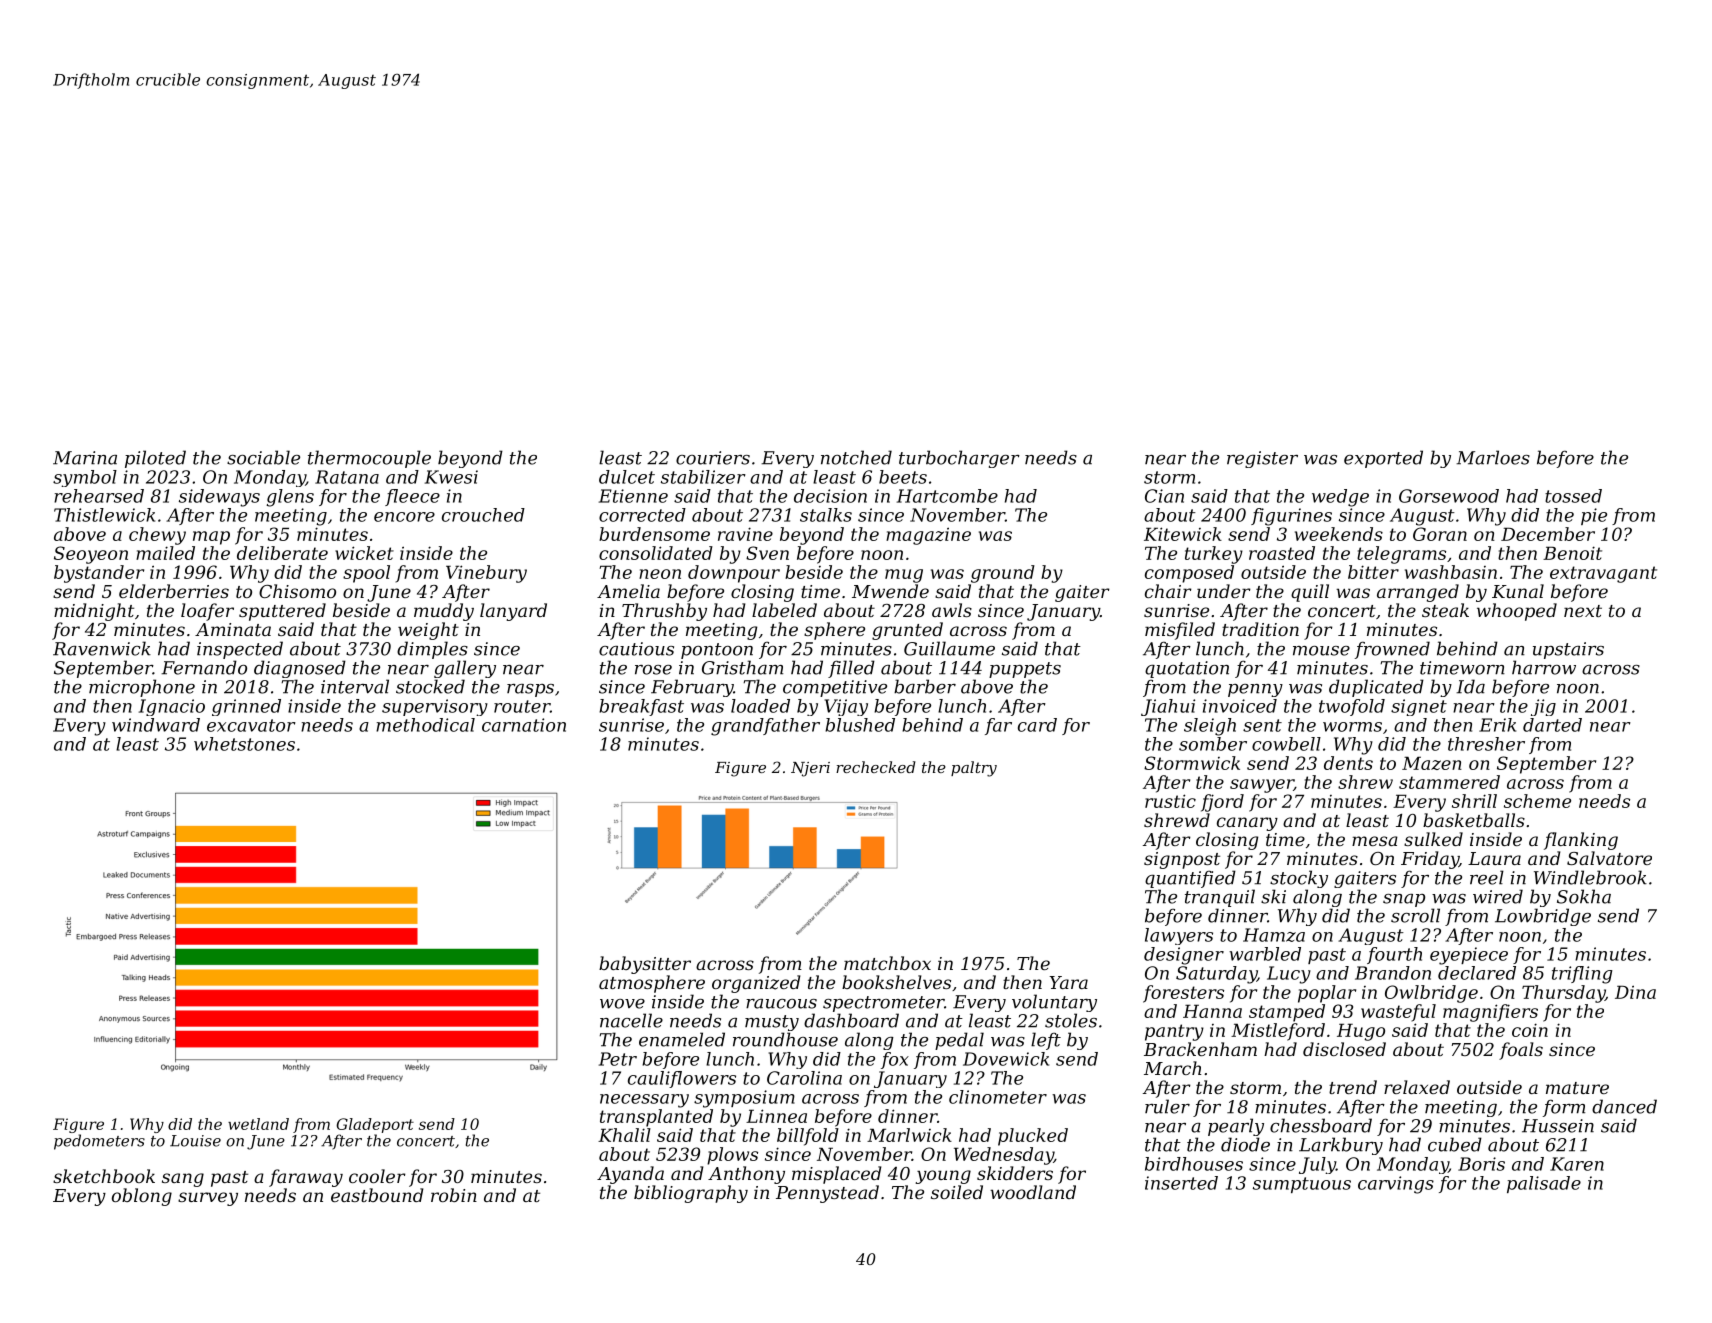 Image resolution: width=1712 pixels, height=1323 pixels. What do you see at coordinates (631, 1020) in the document?
I see `nacelle` at bounding box center [631, 1020].
